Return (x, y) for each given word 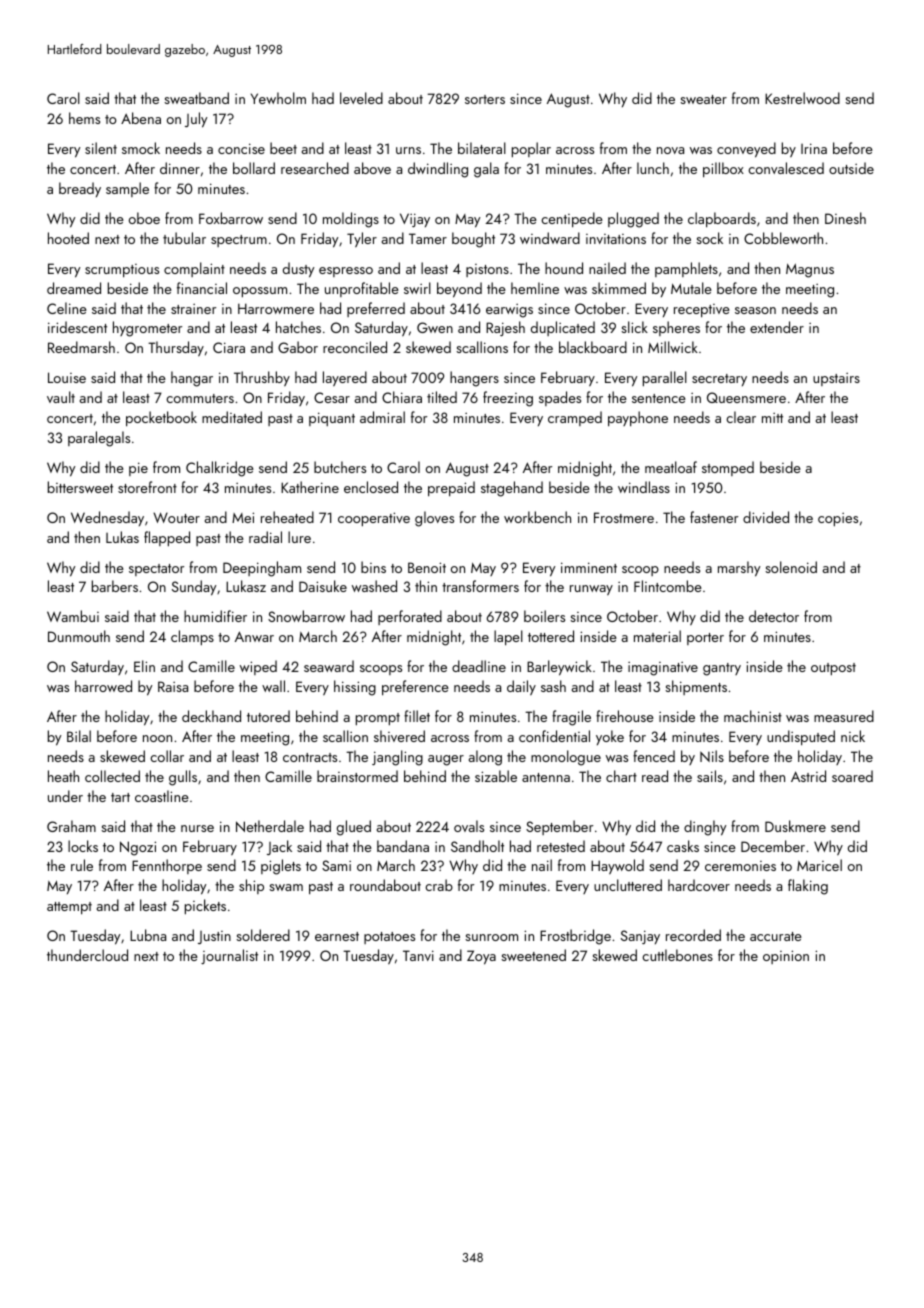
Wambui (73, 616)
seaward (329, 666)
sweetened (533, 955)
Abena (141, 118)
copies (838, 519)
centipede (572, 219)
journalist (229, 956)
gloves (434, 519)
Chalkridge (220, 469)
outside (851, 168)
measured (844, 716)
